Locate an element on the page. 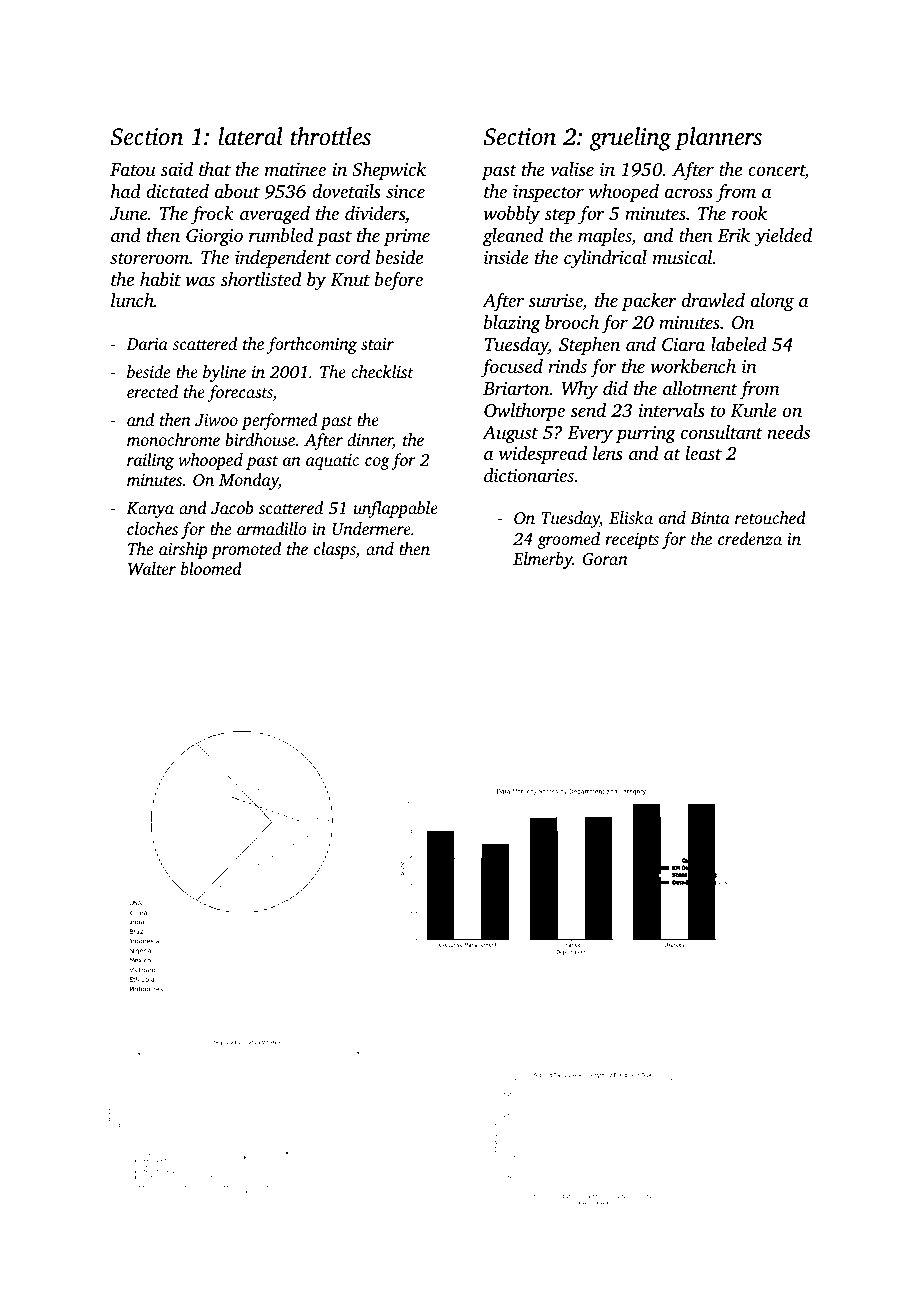 This page has width=924, height=1314. armadillo is located at coordinates (272, 528).
